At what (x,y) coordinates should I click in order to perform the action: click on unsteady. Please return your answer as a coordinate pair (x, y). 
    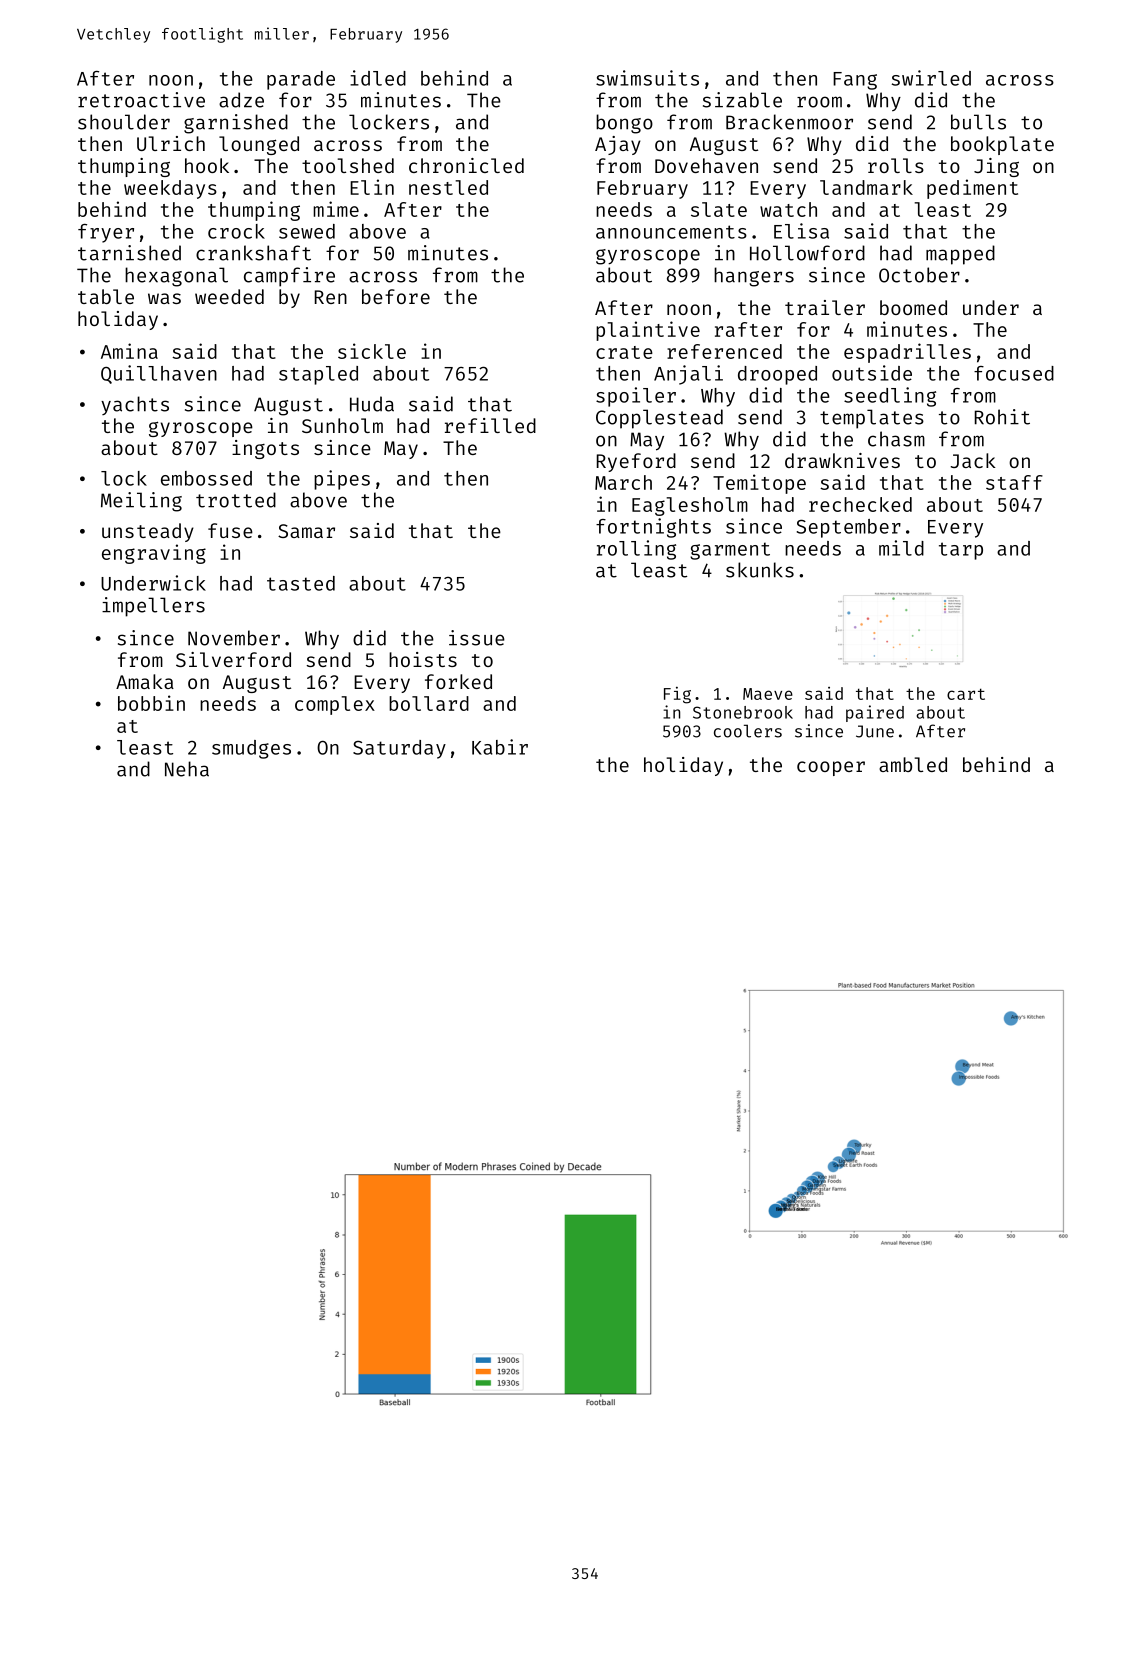
    Looking at the image, I should click on (148, 532).
